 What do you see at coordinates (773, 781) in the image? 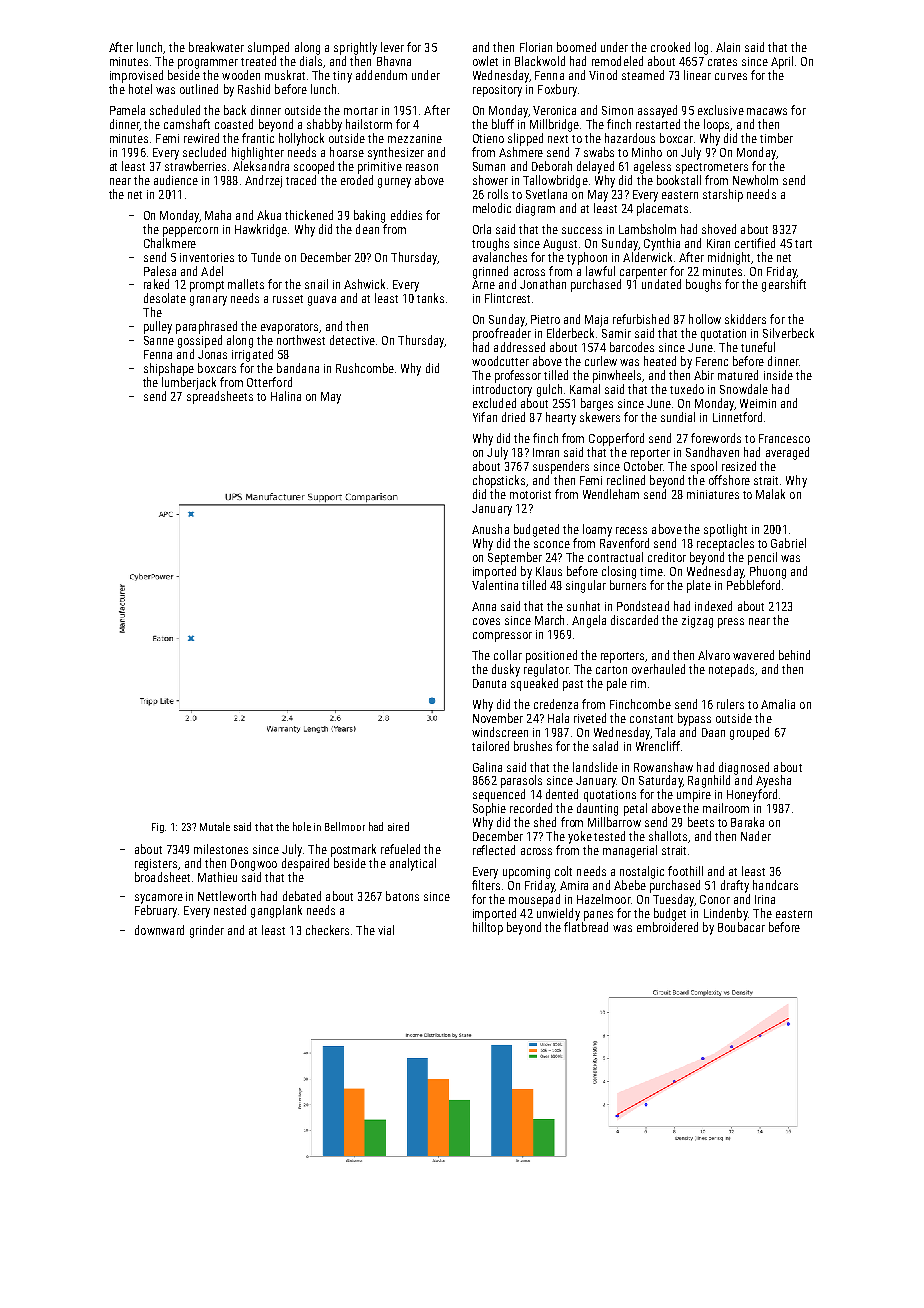
I see `Ayesha` at bounding box center [773, 781].
